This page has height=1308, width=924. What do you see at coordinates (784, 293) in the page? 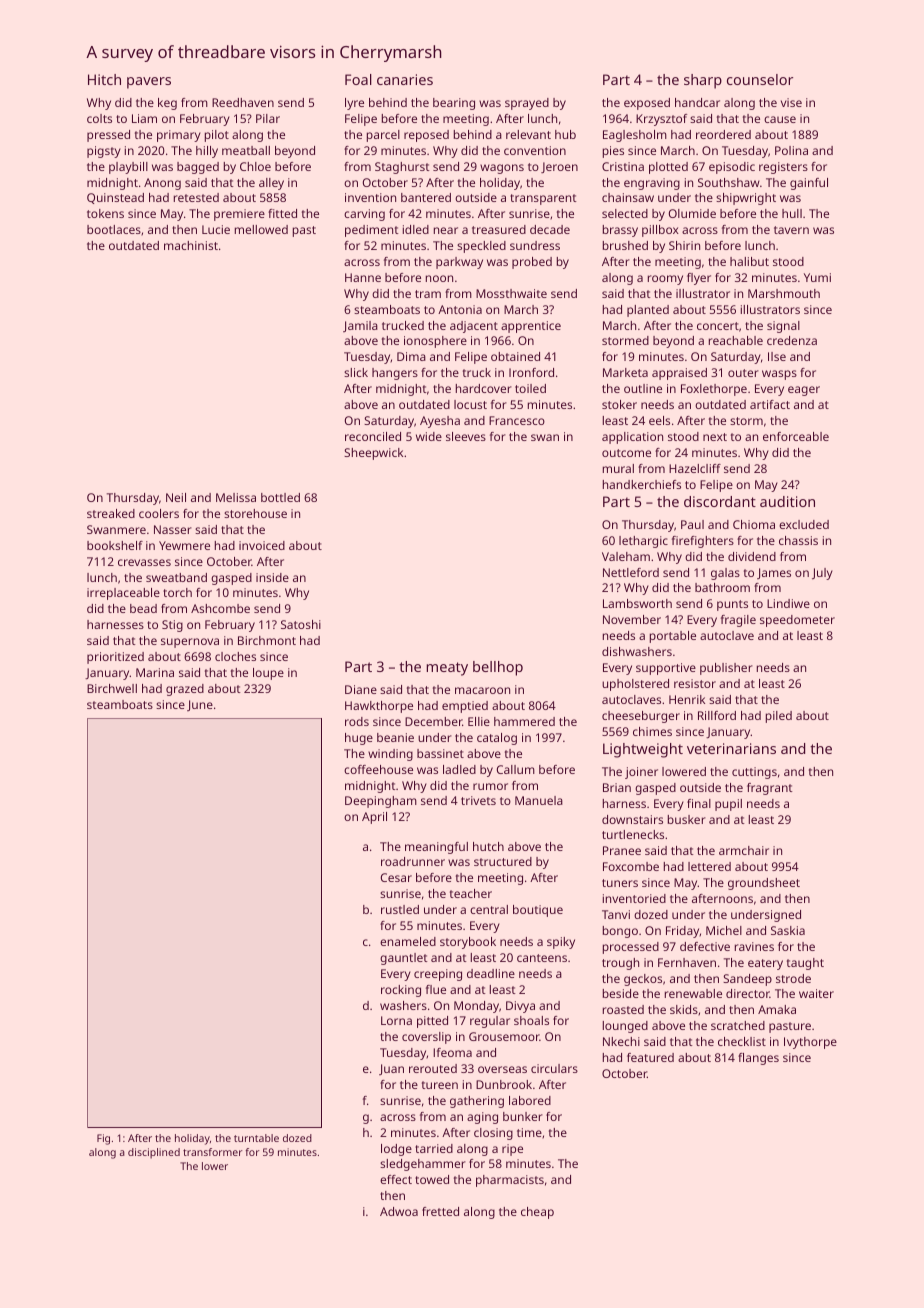
I see `Marshmouth` at bounding box center [784, 293].
